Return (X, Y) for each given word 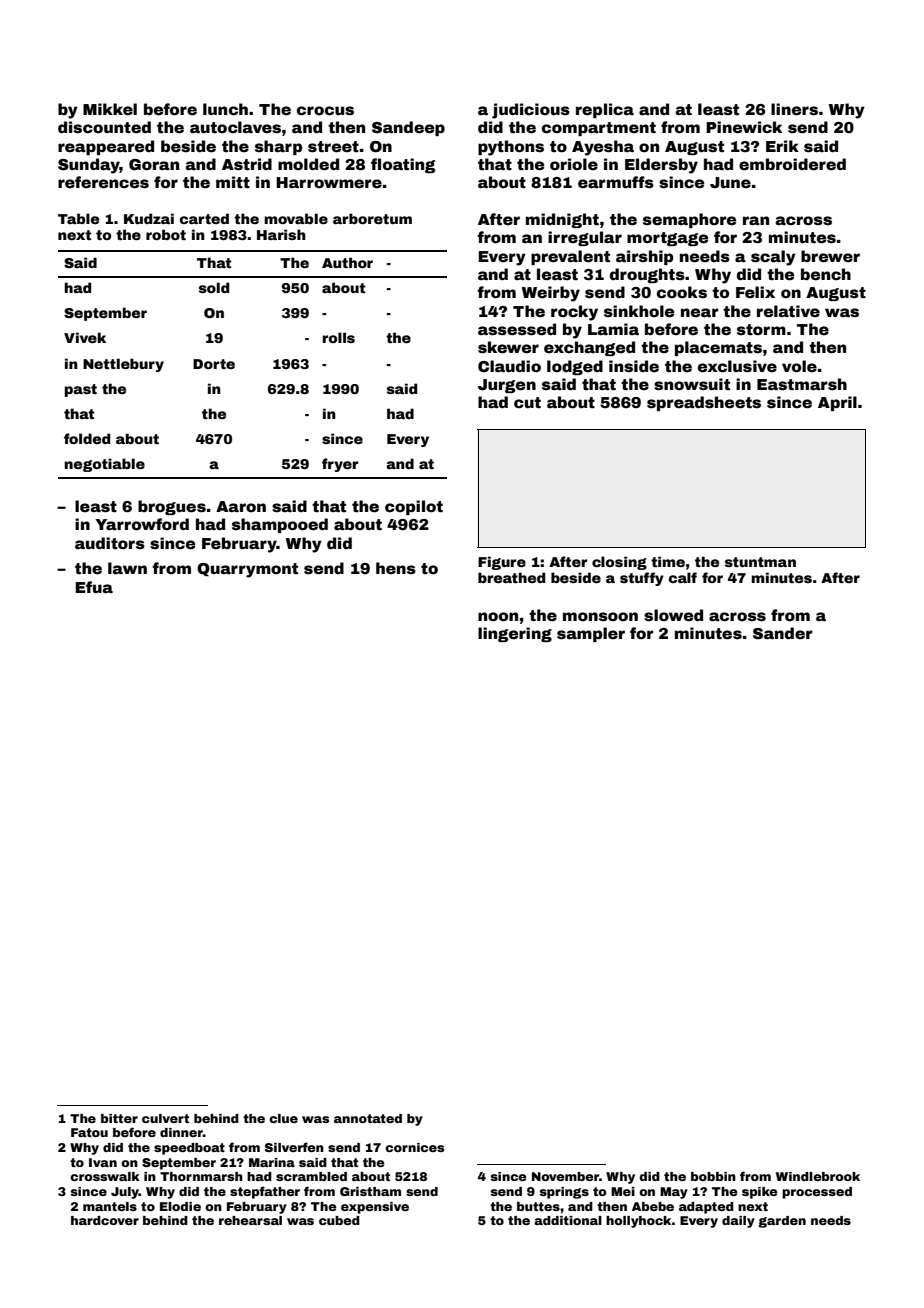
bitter (119, 1118)
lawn (127, 568)
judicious (531, 111)
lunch (225, 109)
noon (498, 617)
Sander (783, 633)
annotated (368, 1118)
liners (794, 109)
